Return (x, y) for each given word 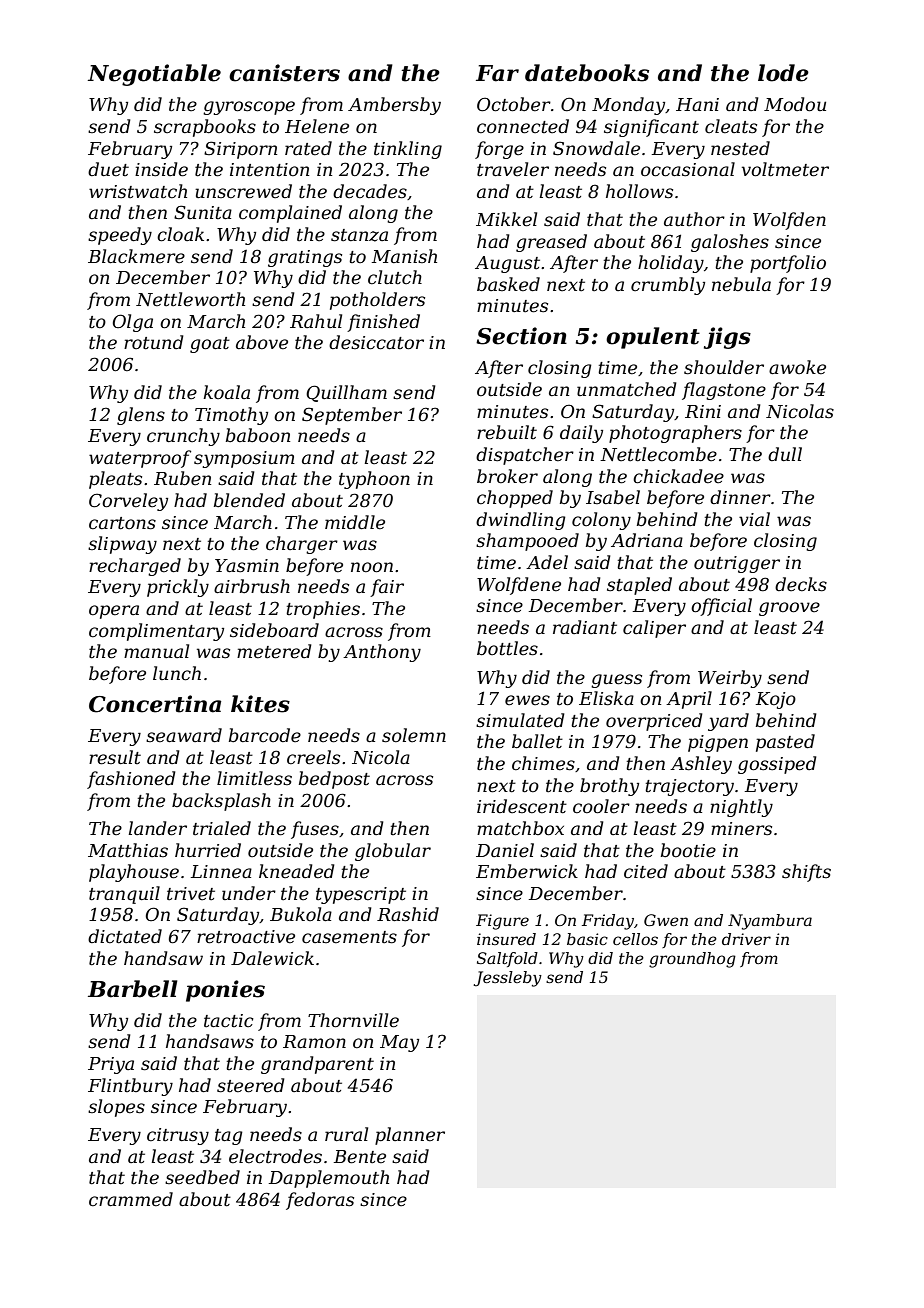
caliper (654, 629)
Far (497, 73)
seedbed (202, 1177)
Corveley (128, 502)
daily (581, 434)
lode (783, 73)
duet (108, 169)
